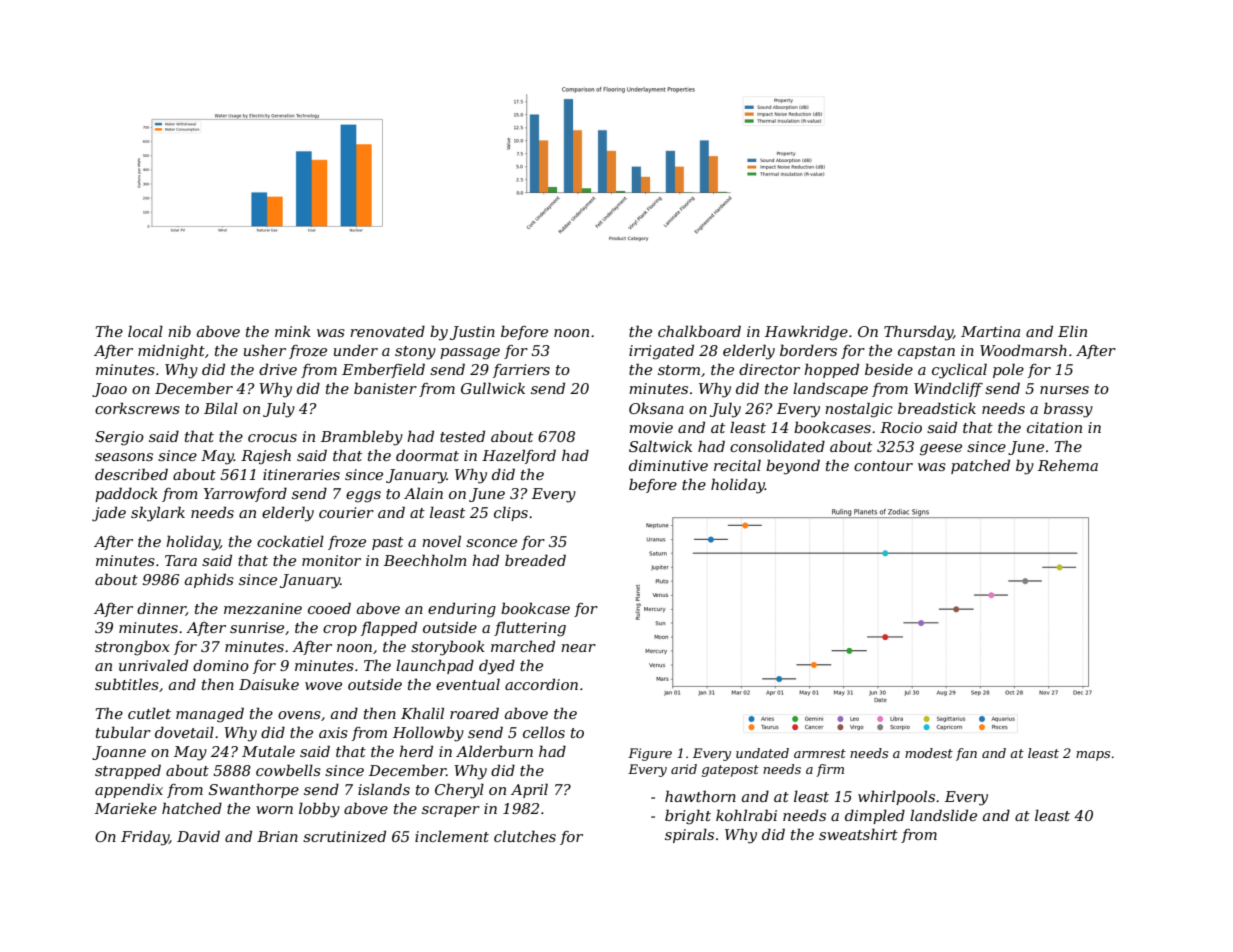  Describe the element at coordinates (511, 513) in the screenshot. I see `clips` at that location.
